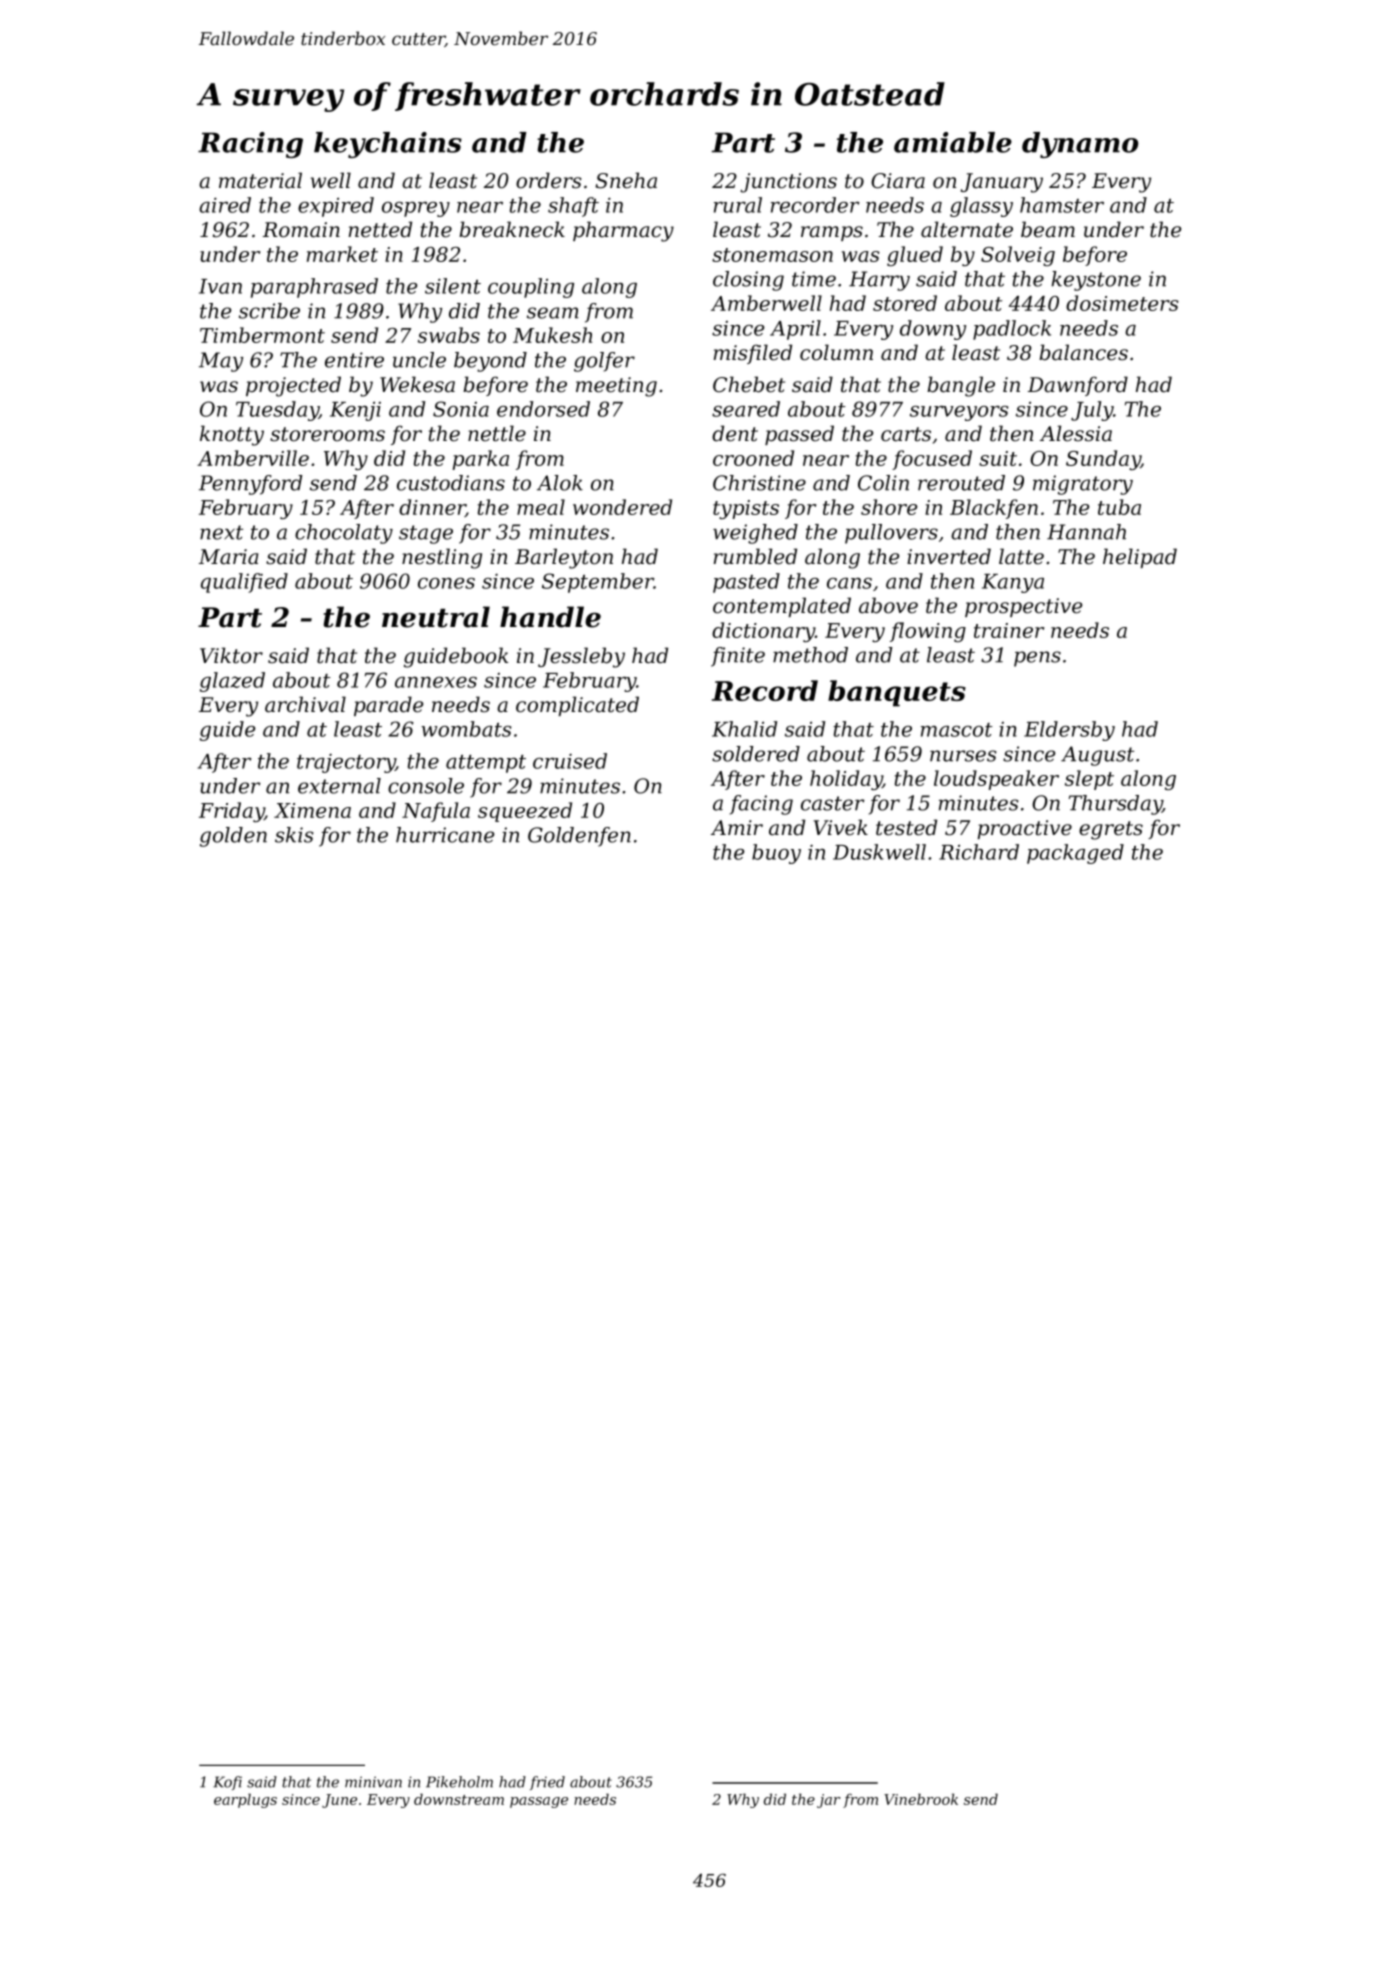 The width and height of the page is (1386, 1969). What do you see at coordinates (1075, 854) in the page?
I see `packaged` at bounding box center [1075, 854].
